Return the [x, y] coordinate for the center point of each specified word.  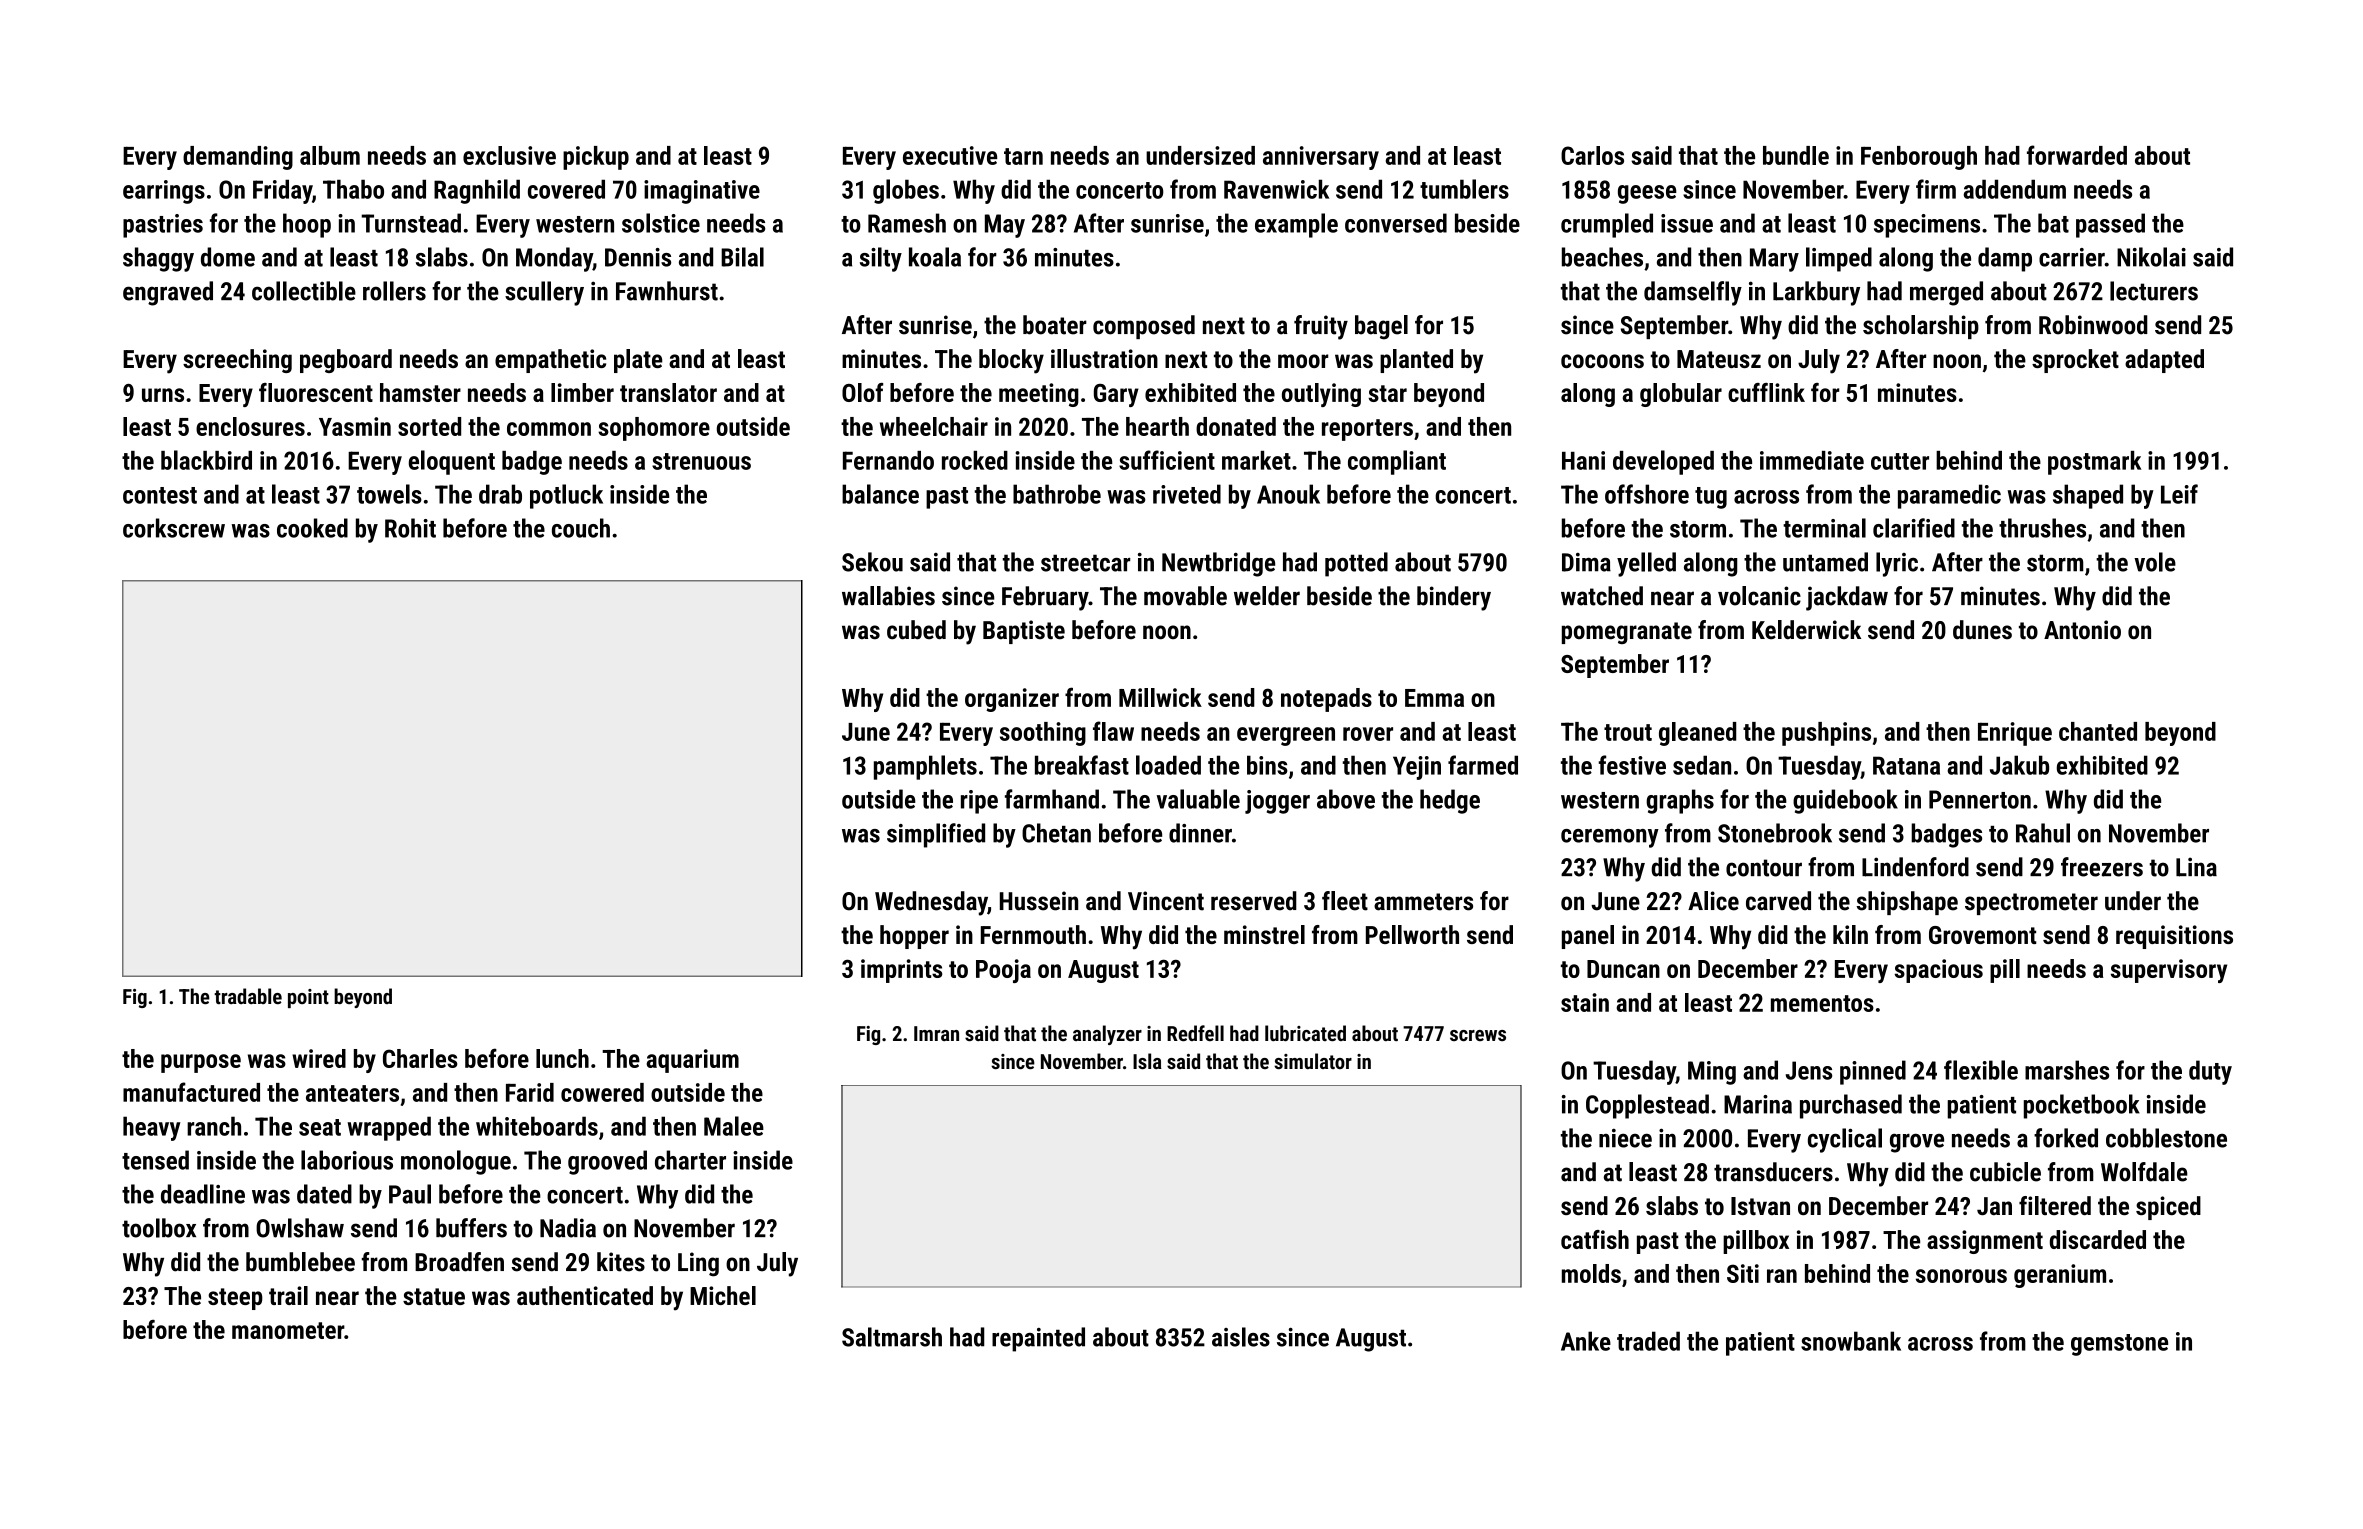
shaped [2088, 496]
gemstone [2119, 1345]
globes [906, 191]
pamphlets [925, 767]
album [330, 155]
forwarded [2077, 155]
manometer [288, 1330]
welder [1267, 596]
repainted [1038, 1339]
